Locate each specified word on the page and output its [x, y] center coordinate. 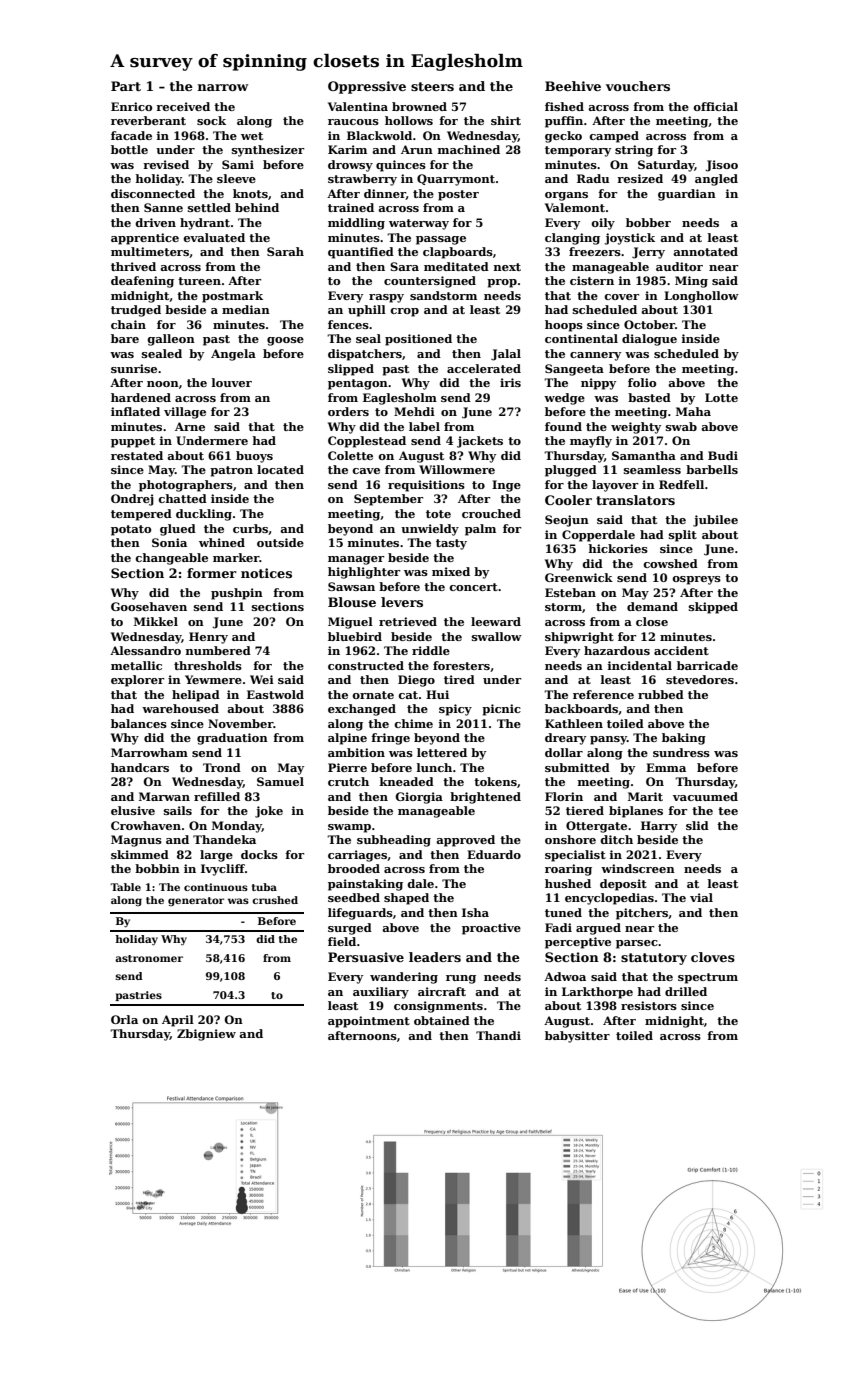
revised [166, 164]
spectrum [708, 978]
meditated [456, 266]
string [634, 151]
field [342, 941]
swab [681, 426]
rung [461, 979]
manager [356, 560]
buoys [254, 457]
